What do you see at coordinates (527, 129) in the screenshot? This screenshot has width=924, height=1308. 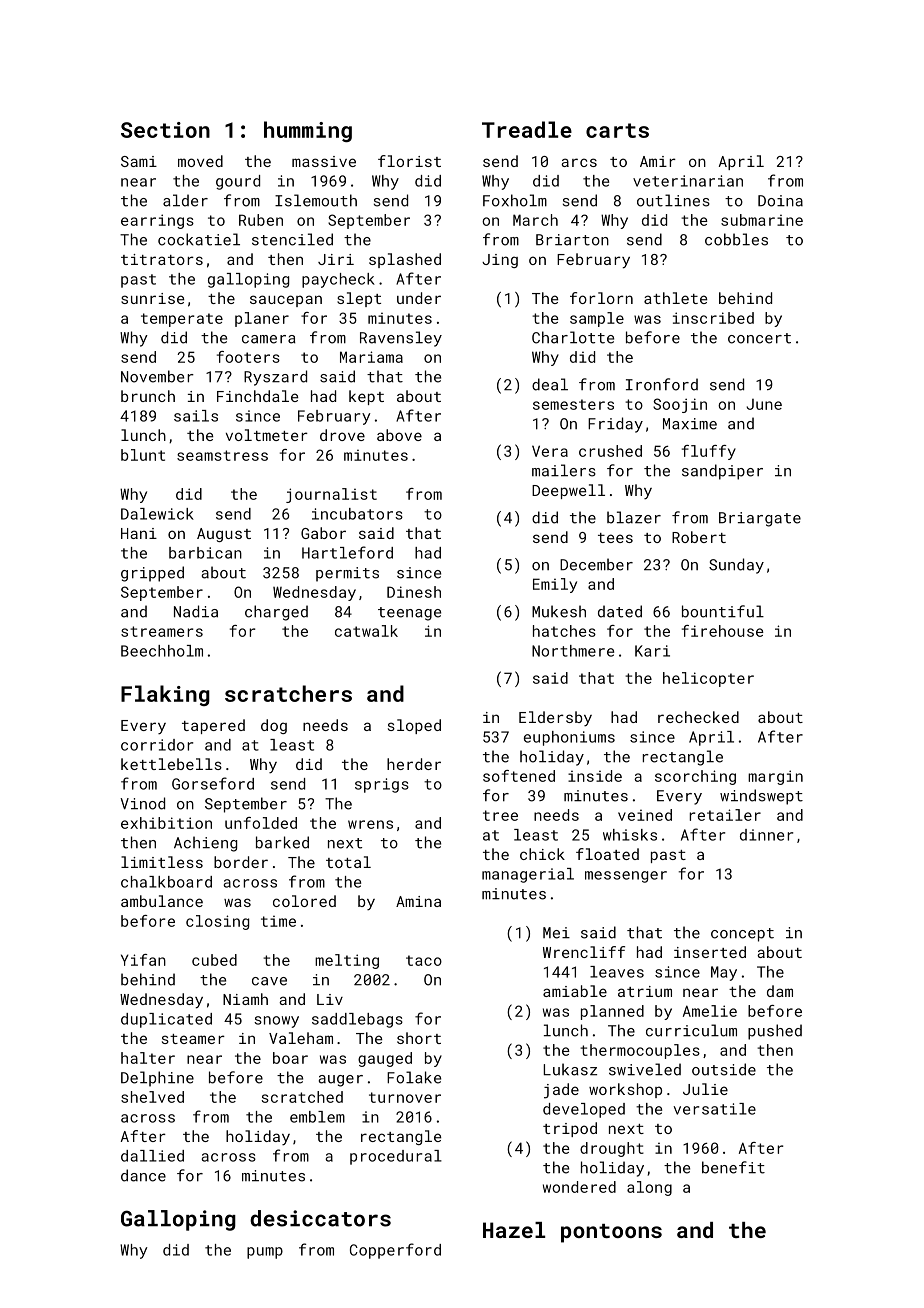 I see `Treadle` at bounding box center [527, 129].
